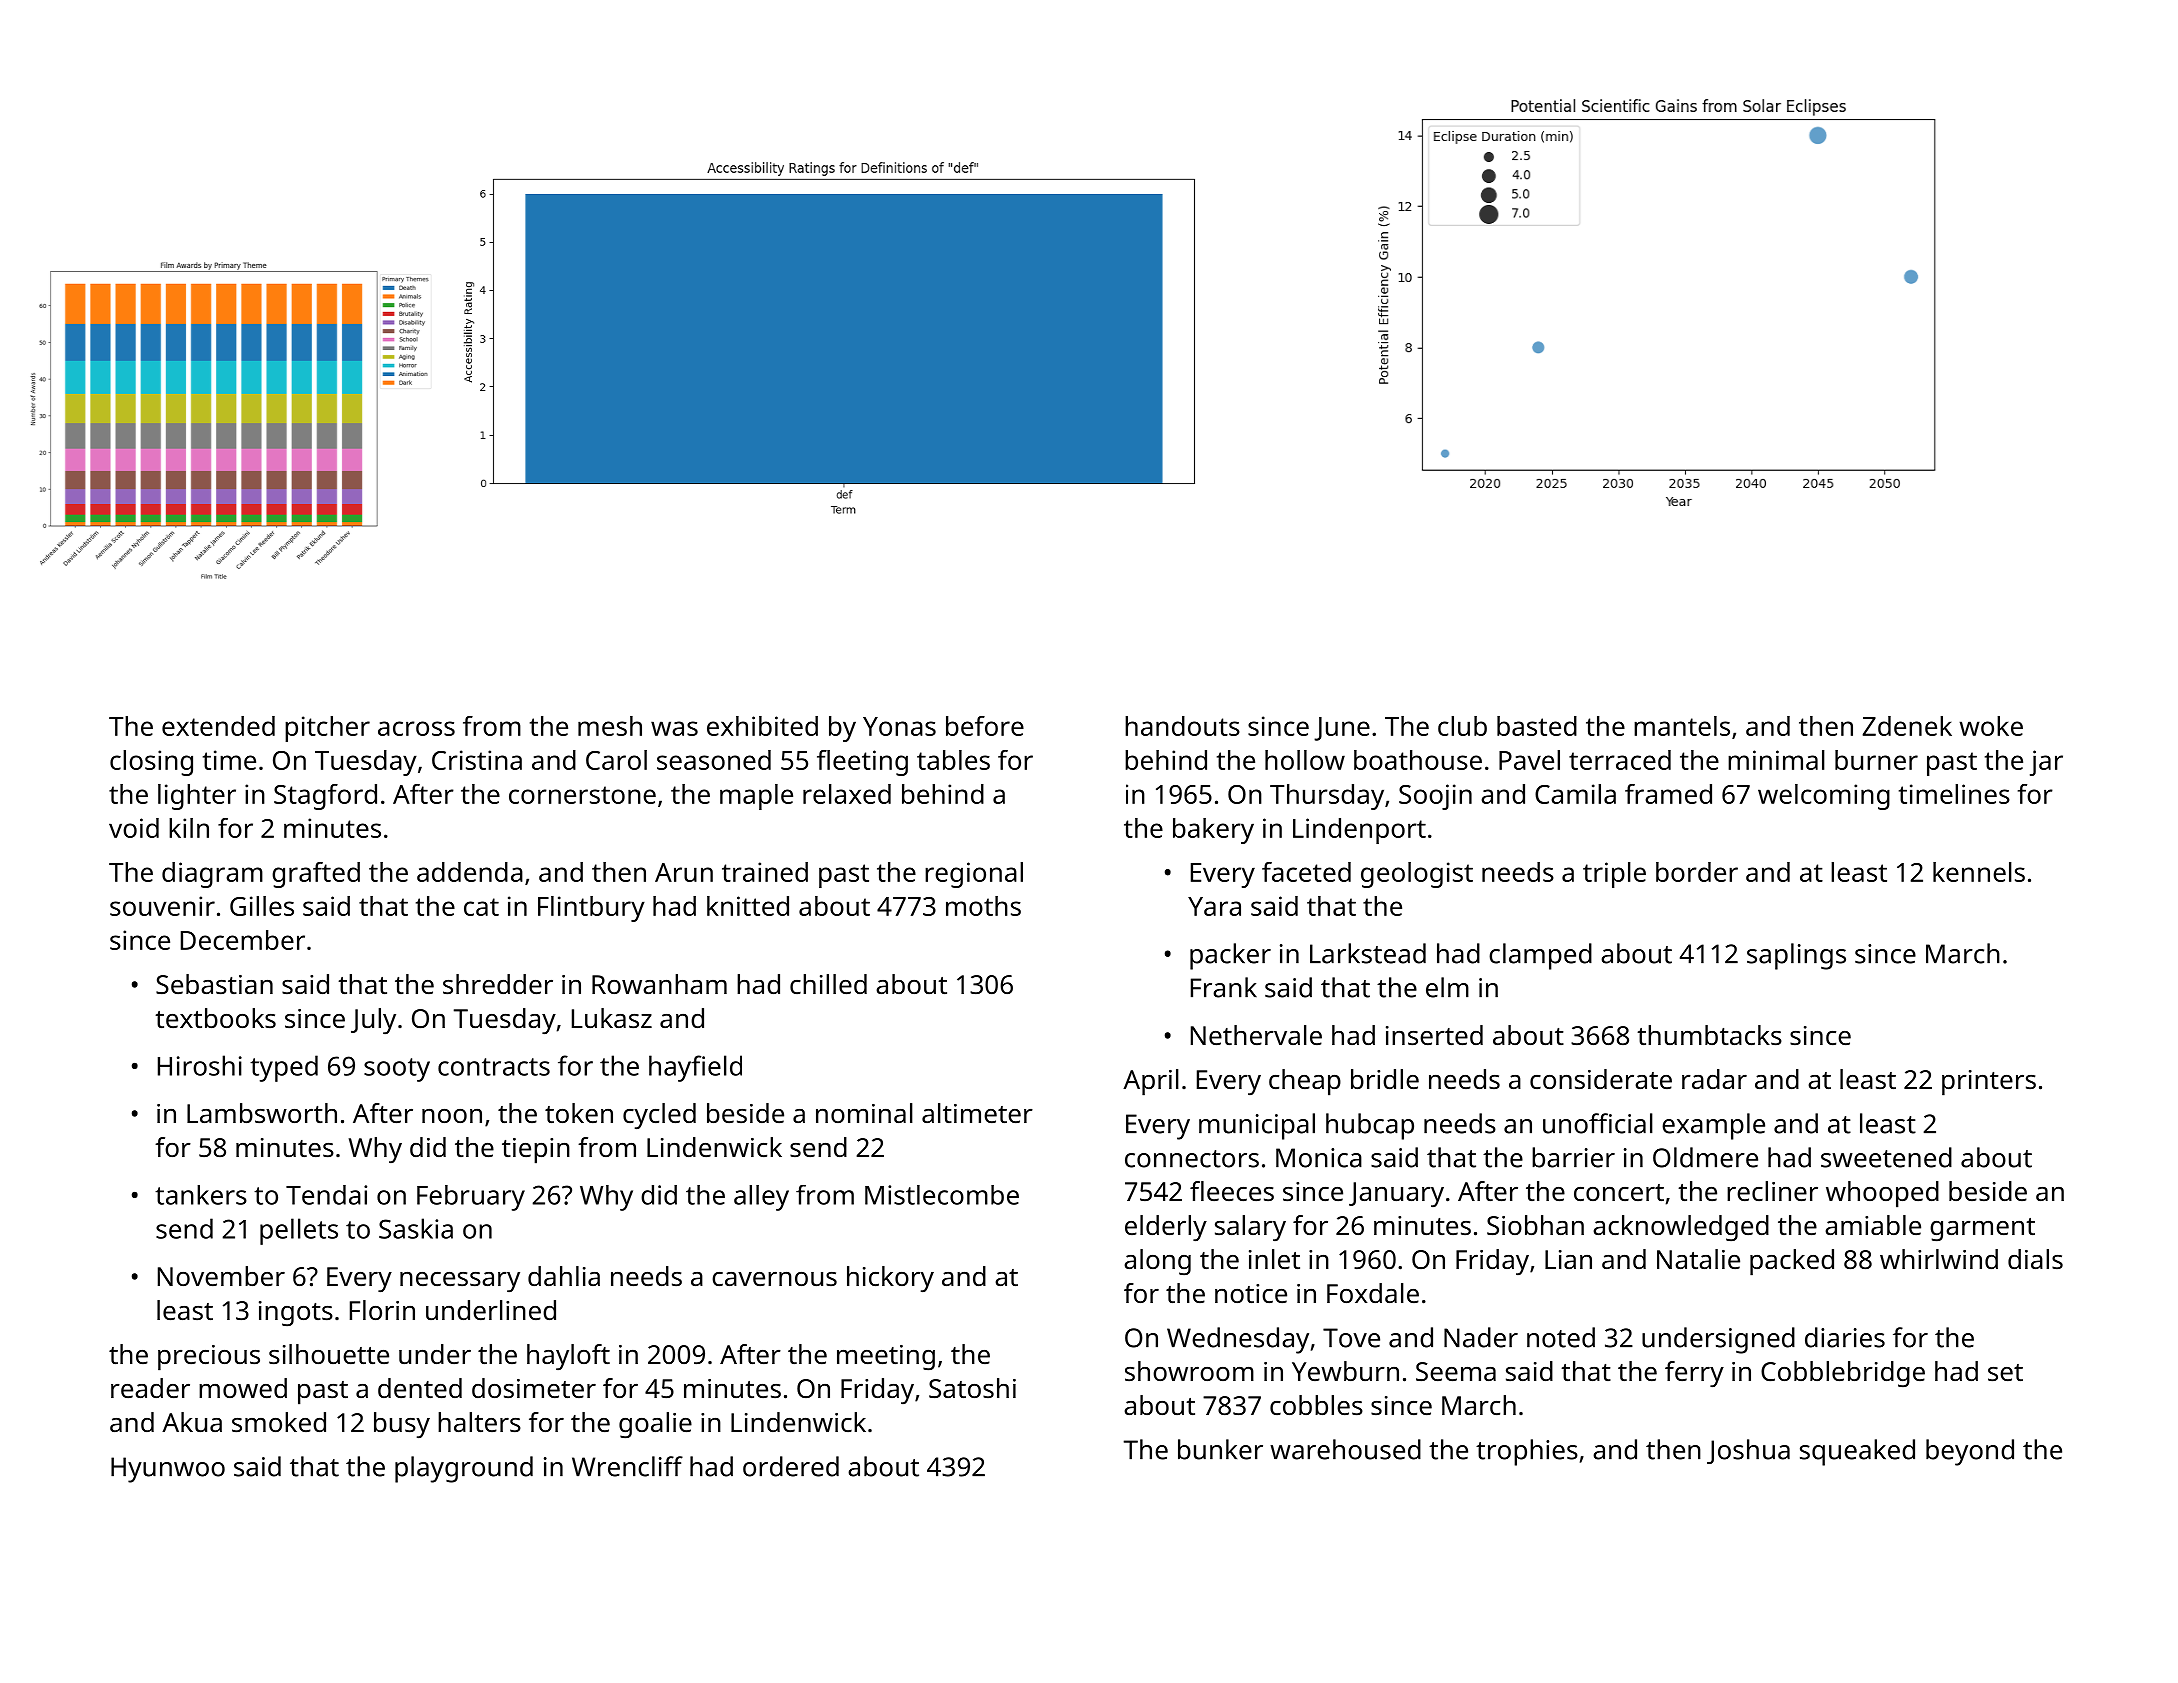 The height and width of the screenshot is (1683, 2178). Describe the element at coordinates (1434, 1035) in the screenshot. I see `inserted` at that location.
